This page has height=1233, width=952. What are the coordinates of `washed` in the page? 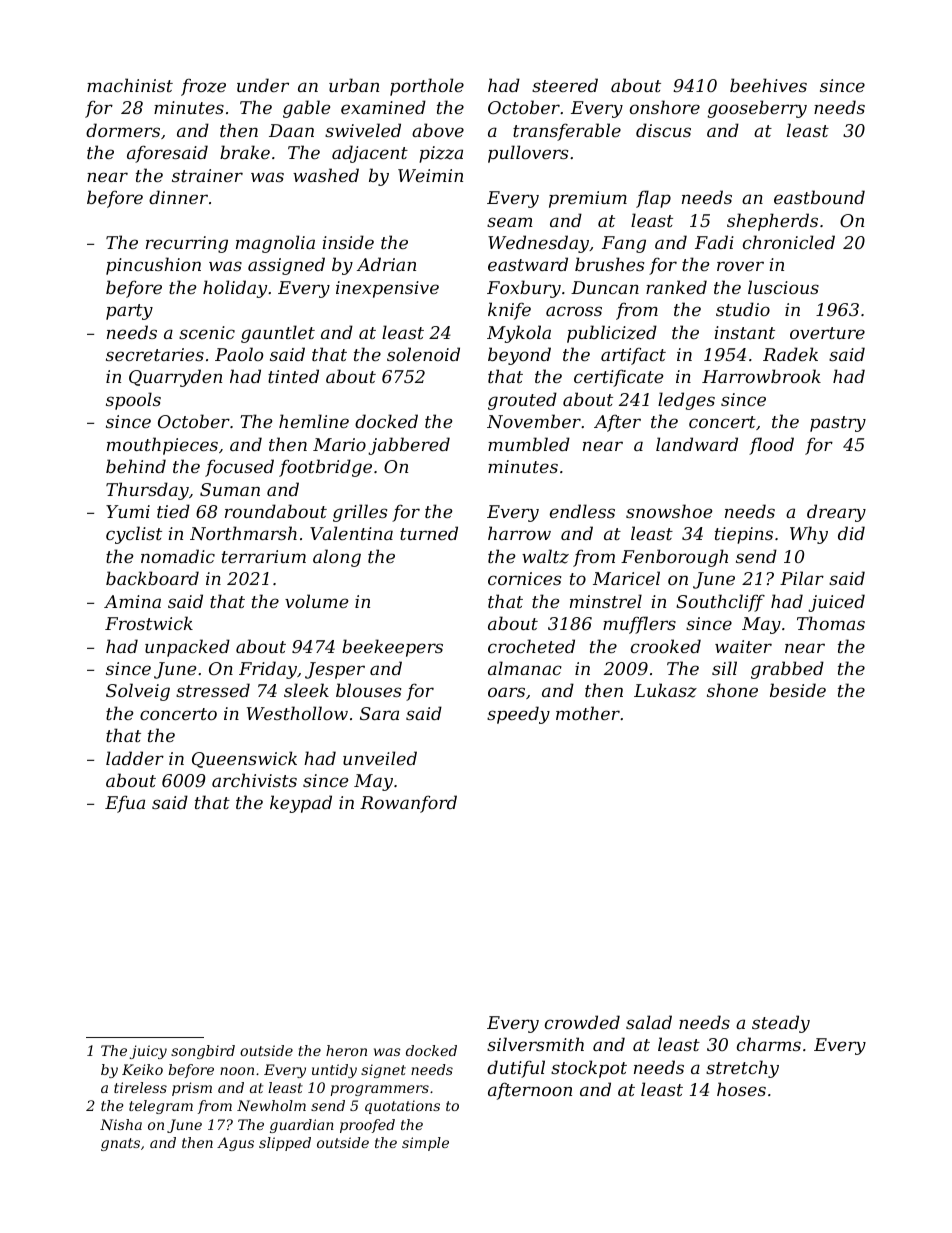 It's located at (326, 175).
